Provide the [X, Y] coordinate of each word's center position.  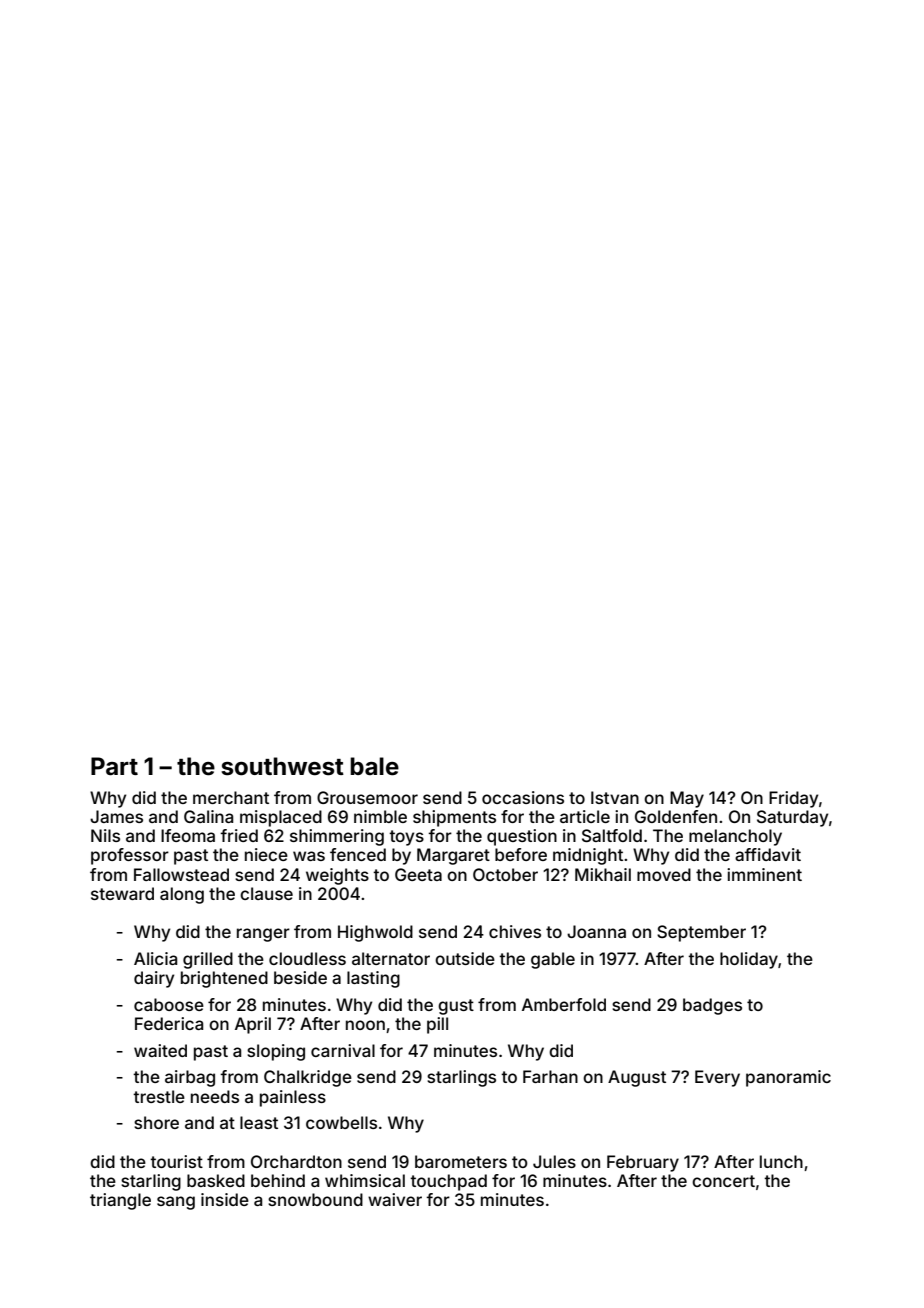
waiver [395, 1199]
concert [723, 1181]
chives [515, 931]
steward [122, 893]
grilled [208, 960]
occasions [523, 797]
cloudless [307, 958]
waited [160, 1050]
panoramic [788, 1078]
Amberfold [564, 1004]
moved [664, 874]
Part [114, 766]
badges [712, 1006]
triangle [120, 1201]
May [687, 799]
